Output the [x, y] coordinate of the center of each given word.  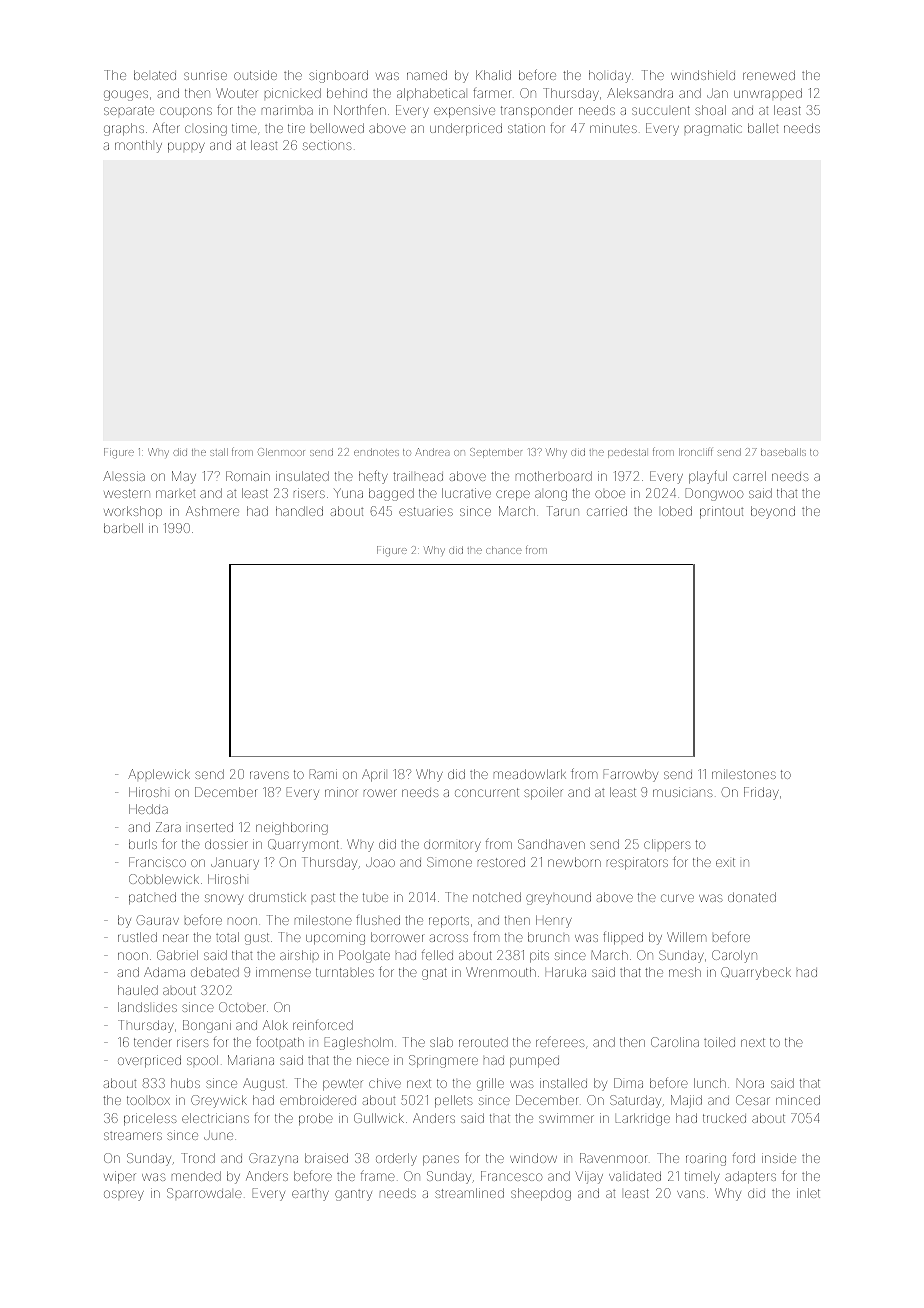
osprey [124, 1195]
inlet [808, 1193]
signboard [338, 76]
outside [255, 75]
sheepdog [541, 1194]
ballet [763, 128]
